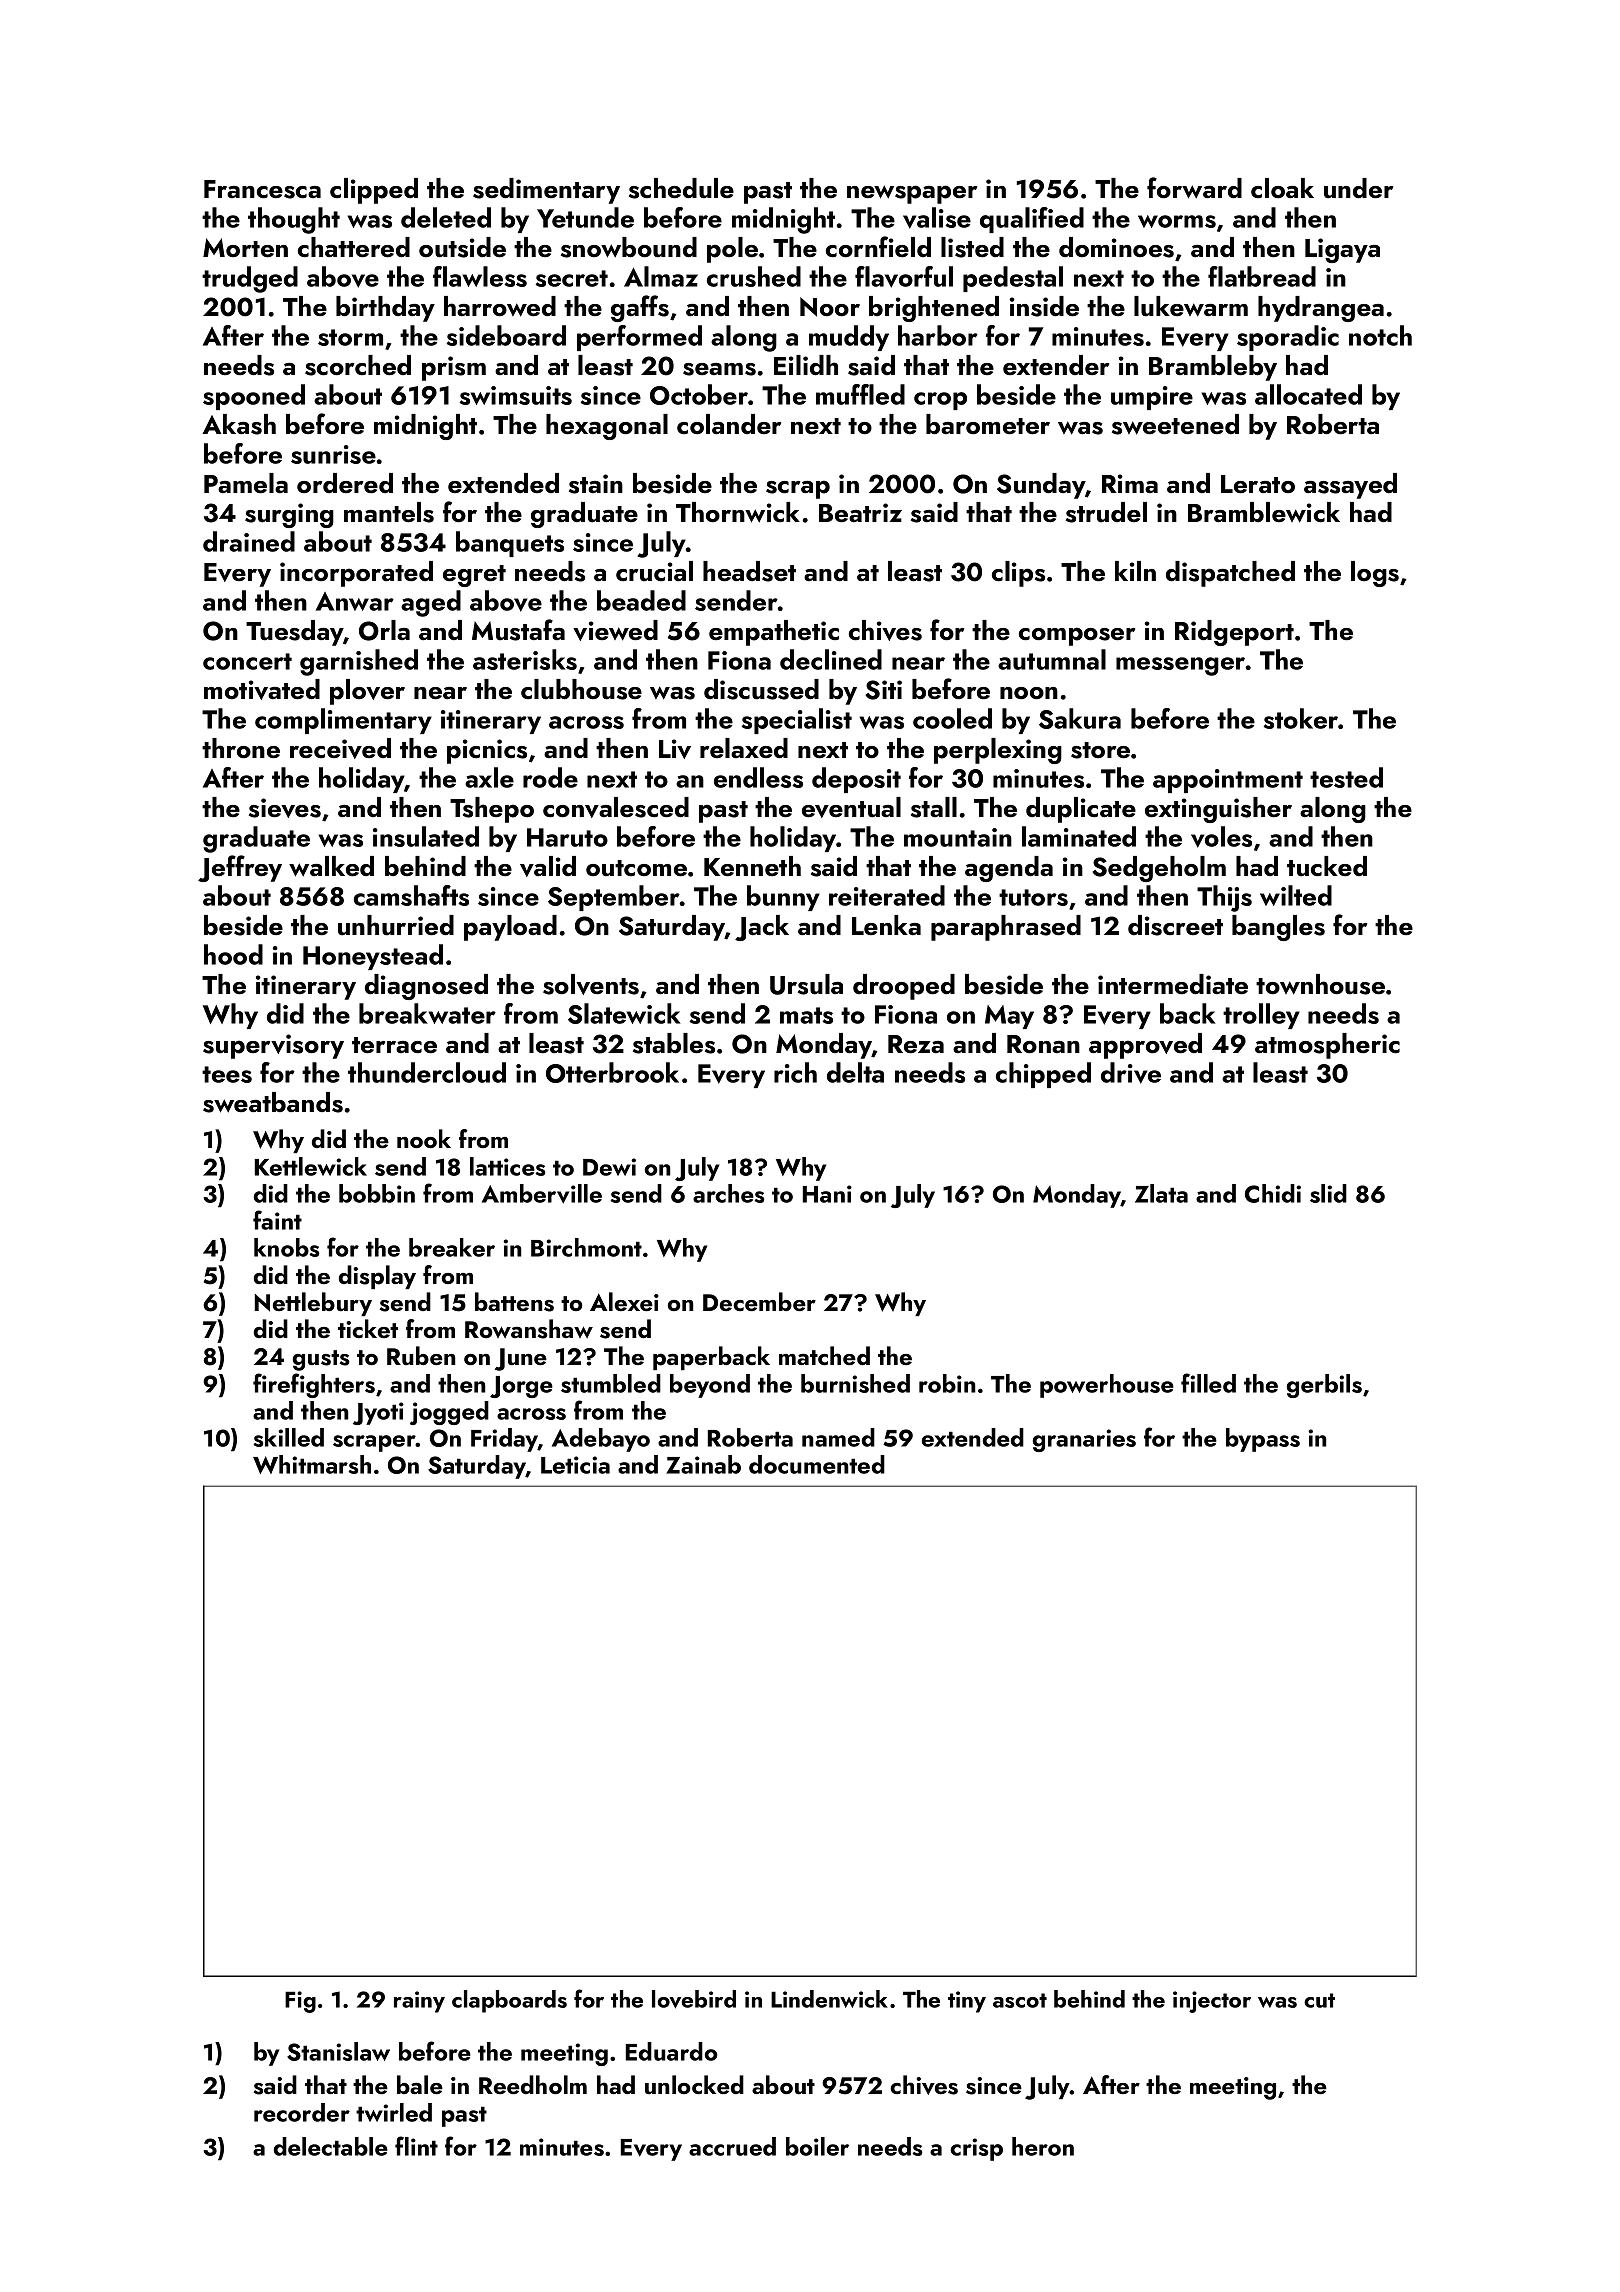 Image resolution: width=1620 pixels, height=2292 pixels. I want to click on Francesca, so click(262, 189).
